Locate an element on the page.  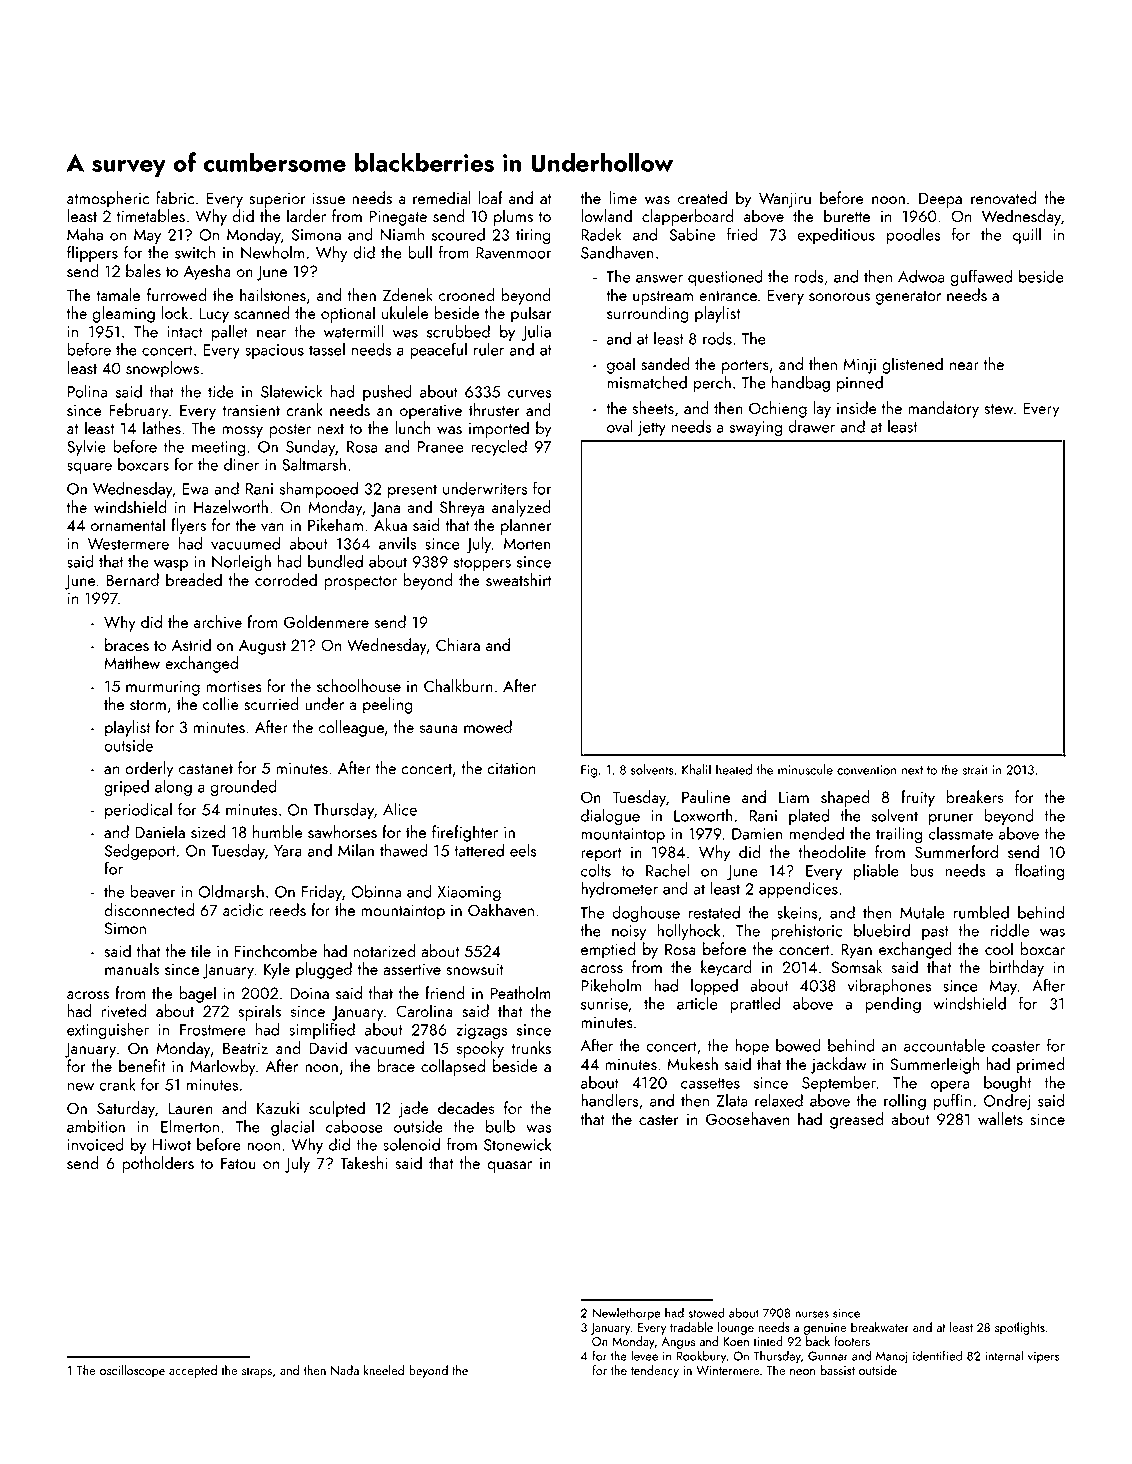
lime is located at coordinates (623, 197).
